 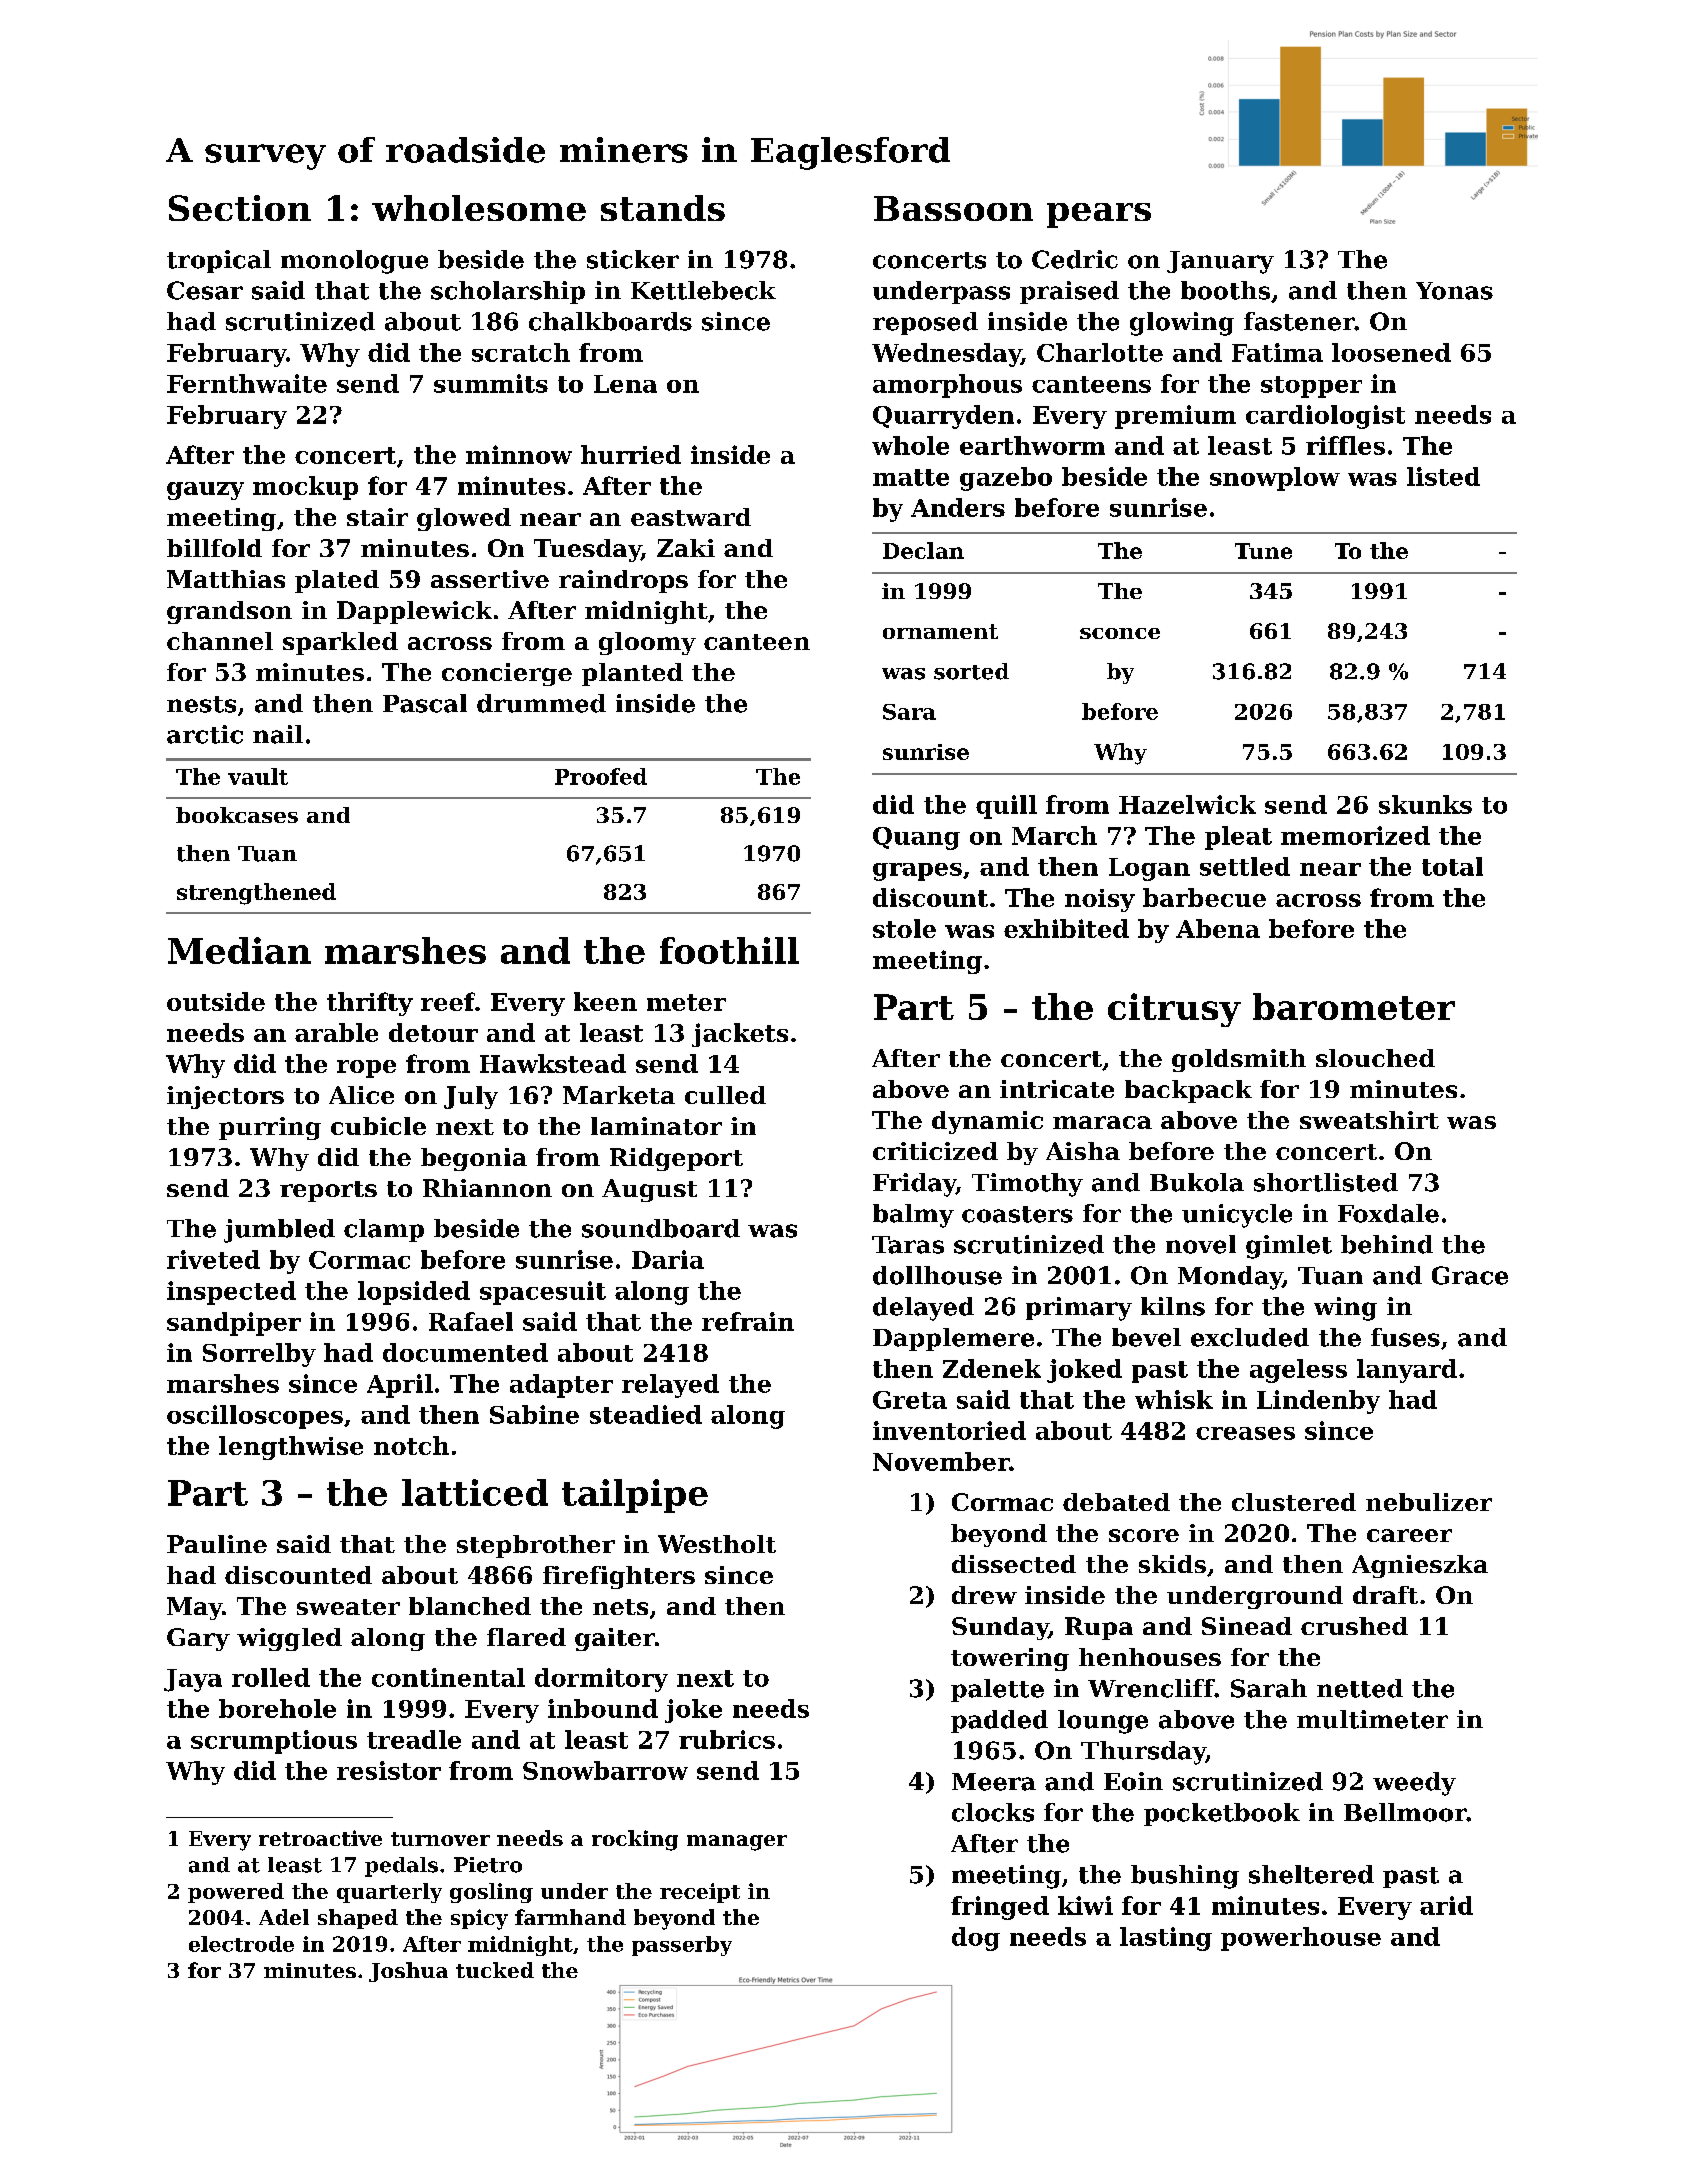 What do you see at coordinates (676, 1159) in the screenshot?
I see `Ridgeport` at bounding box center [676, 1159].
